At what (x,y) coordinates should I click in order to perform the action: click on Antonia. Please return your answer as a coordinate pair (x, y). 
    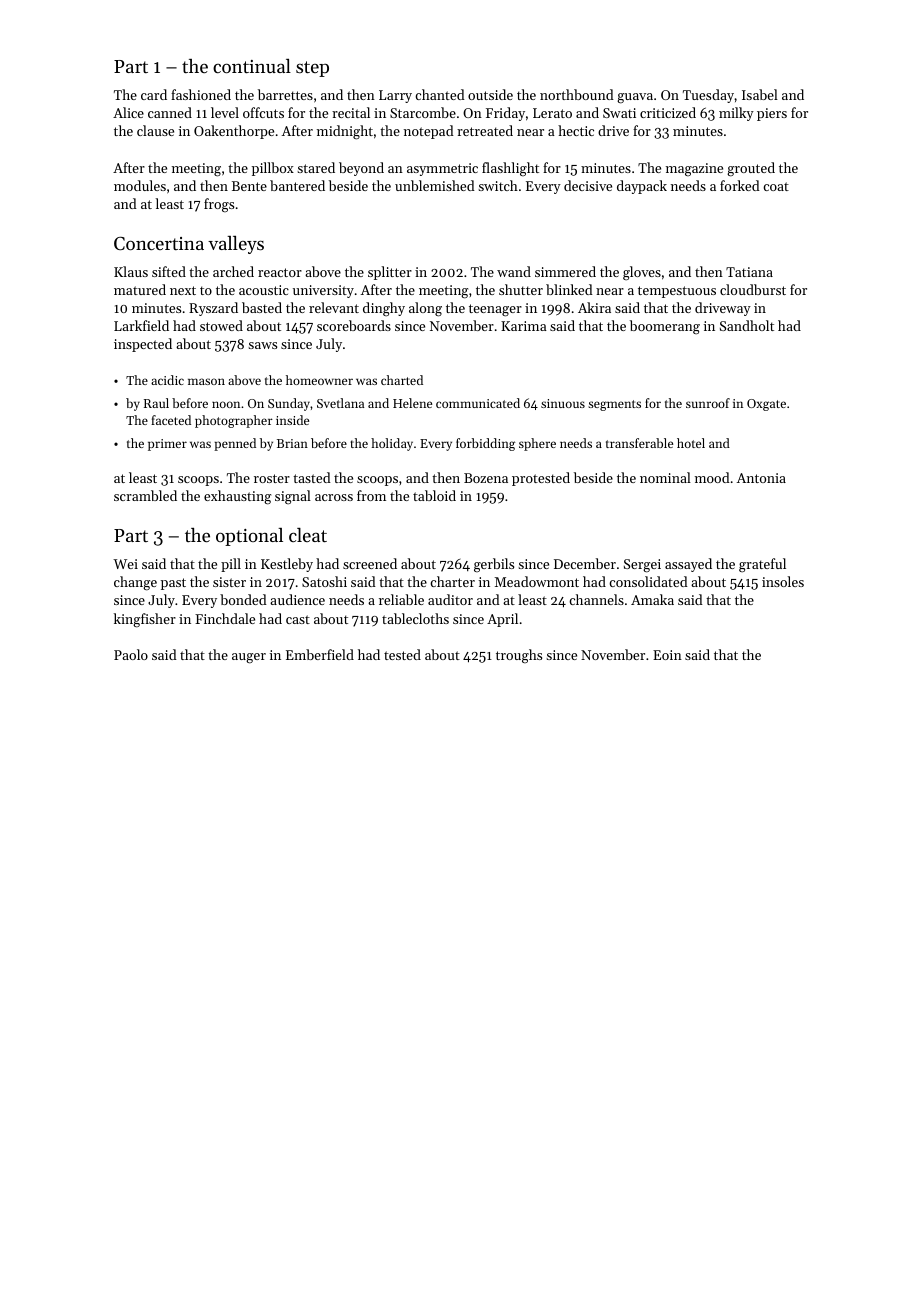
    Looking at the image, I should click on (761, 478).
